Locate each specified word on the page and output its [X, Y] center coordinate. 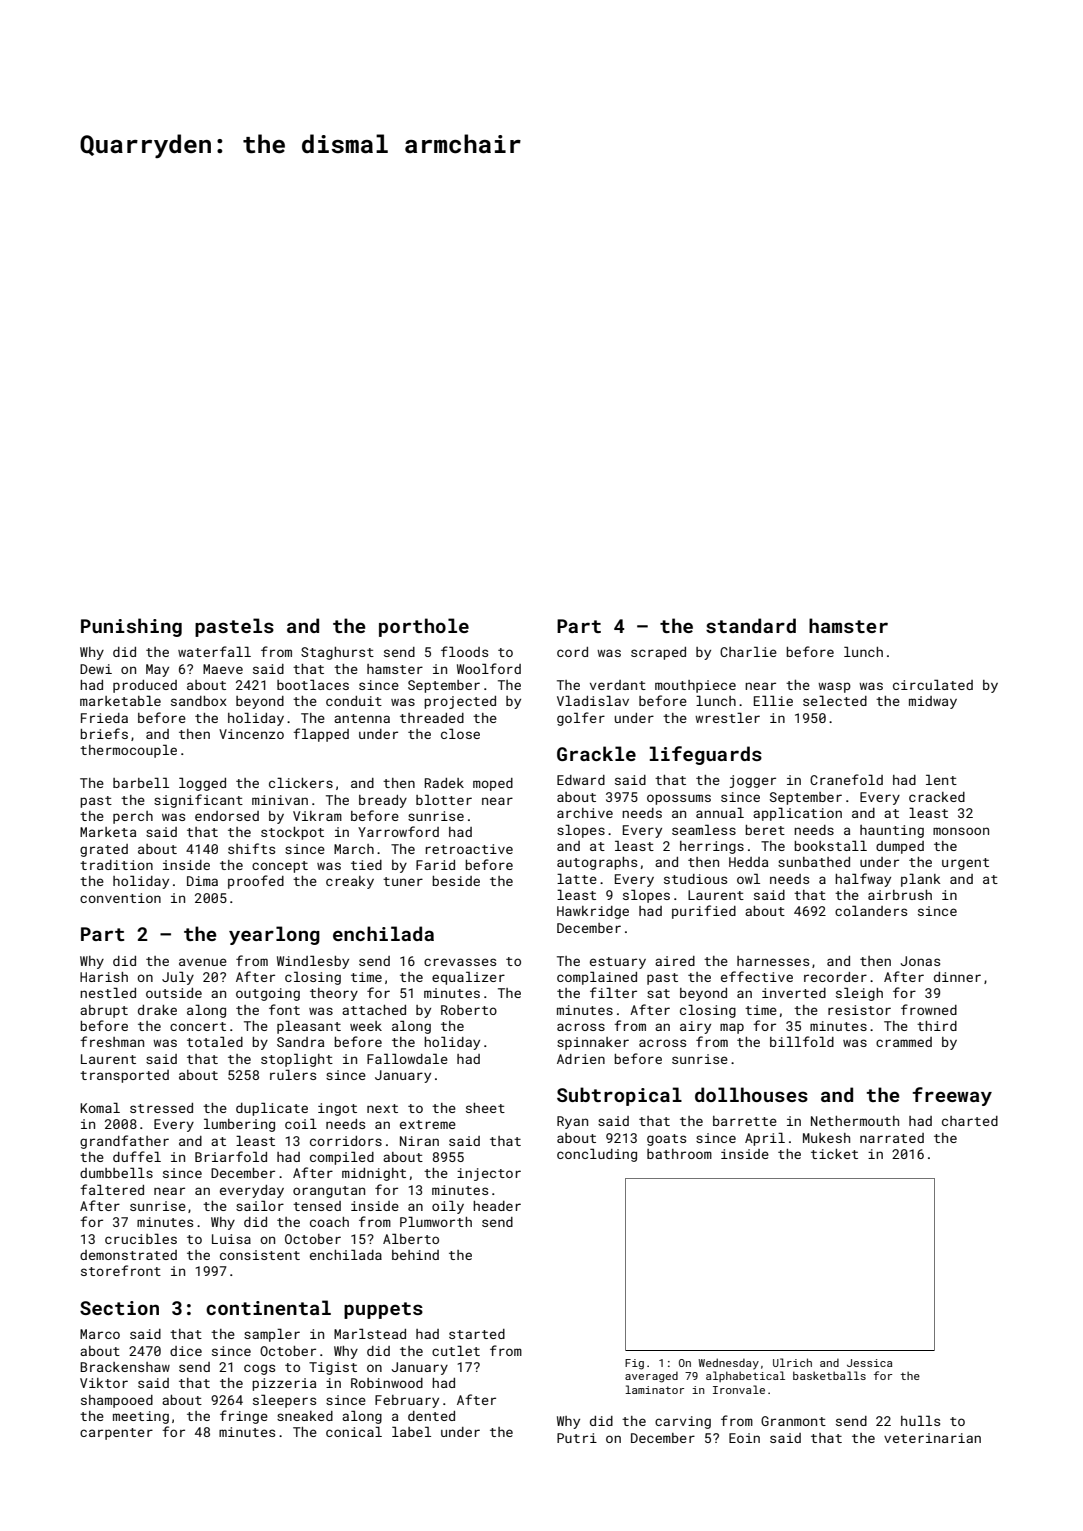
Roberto [469, 1010]
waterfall [214, 651]
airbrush [900, 895]
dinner [957, 977]
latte [577, 878]
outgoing [268, 994]
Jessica [869, 1363]
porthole [424, 627]
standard [751, 625]
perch [133, 817]
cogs [259, 1369]
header [497, 1206]
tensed [317, 1206]
